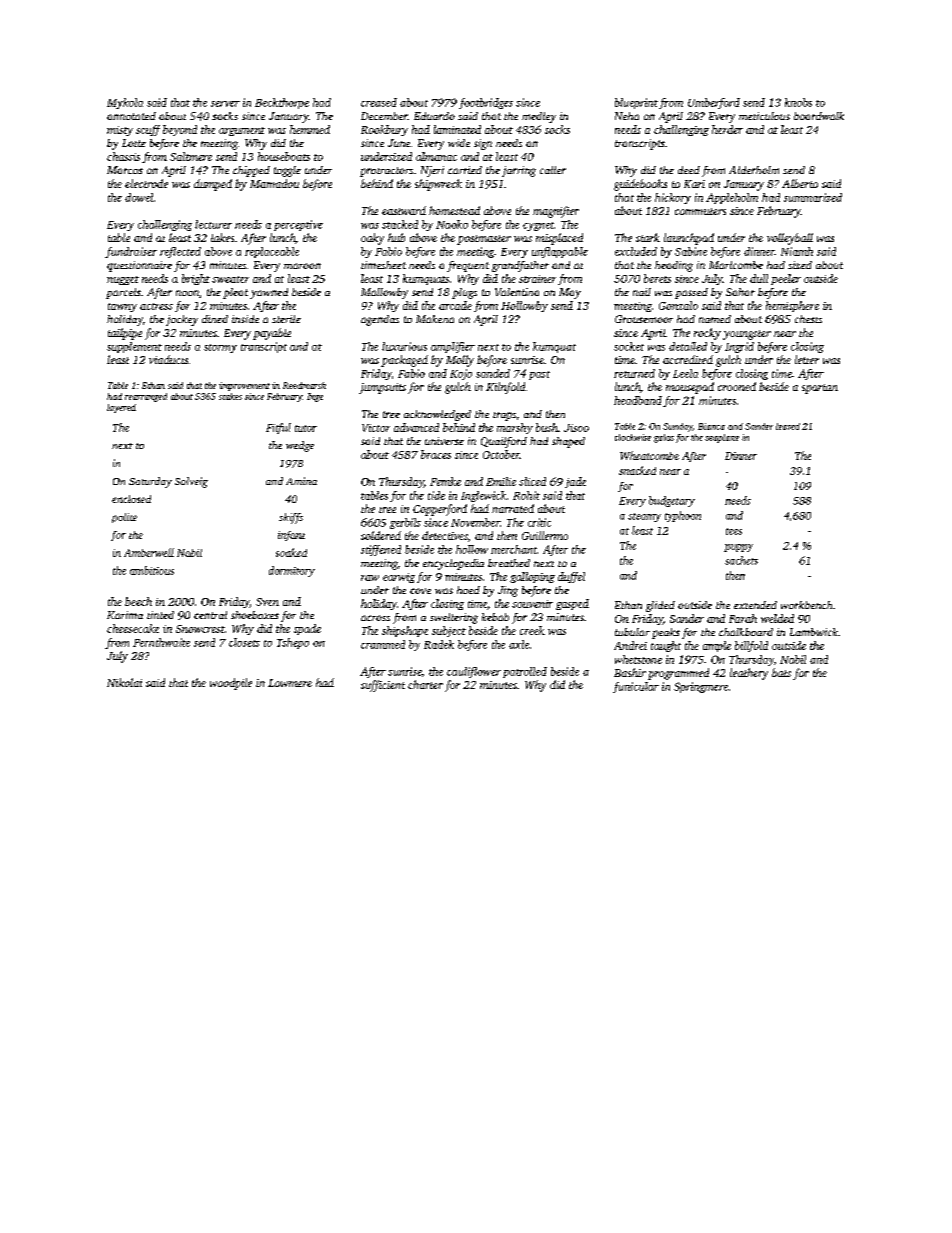 This screenshot has height=1233, width=952. What do you see at coordinates (553, 170) in the screenshot?
I see `caller` at bounding box center [553, 170].
